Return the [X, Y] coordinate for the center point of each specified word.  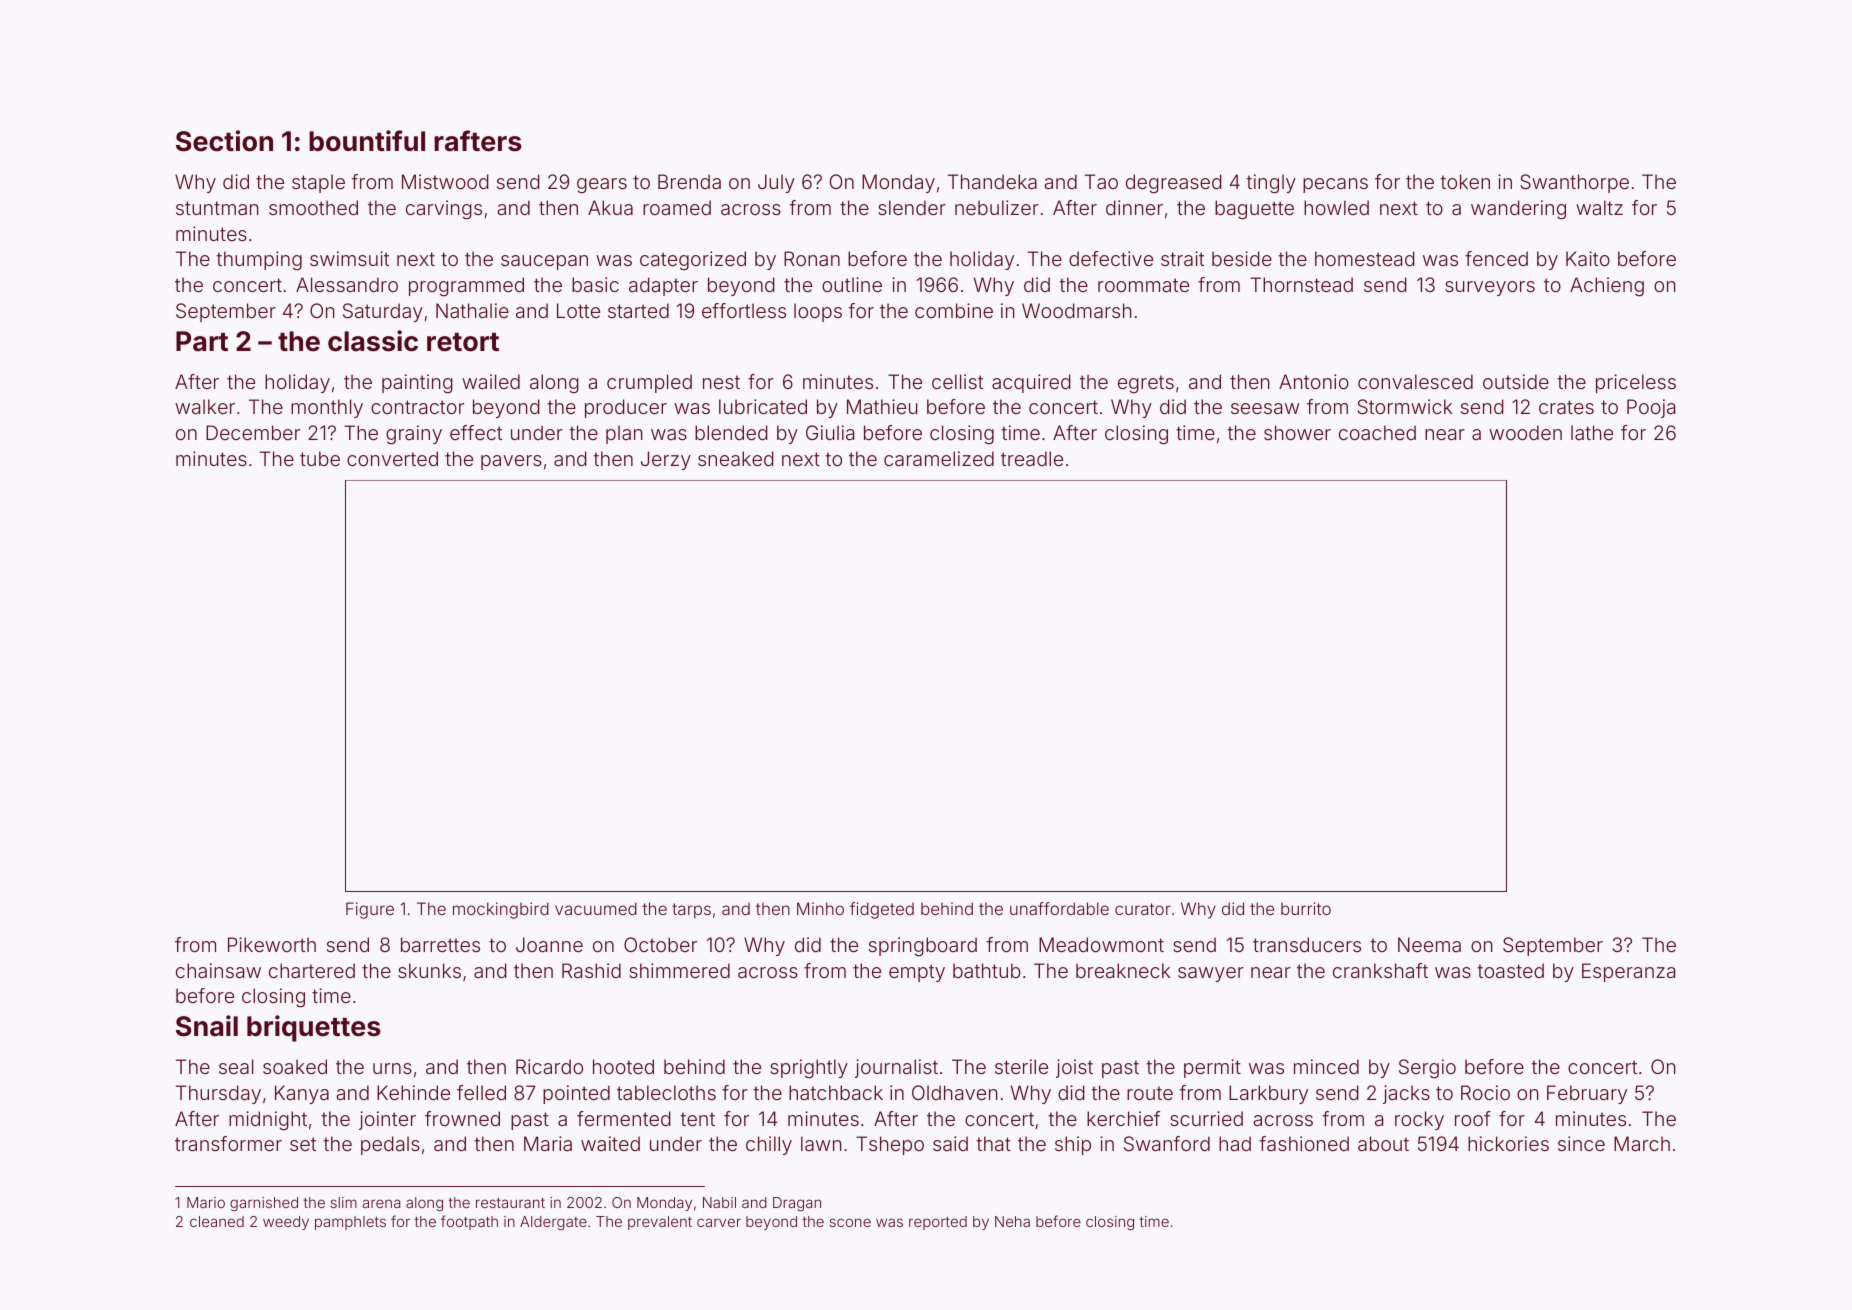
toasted [1510, 970]
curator [1143, 909]
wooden [1525, 432]
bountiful [367, 141]
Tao [1101, 181]
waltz [1599, 207]
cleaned [217, 1221]
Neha [1012, 1221]
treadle [1032, 458]
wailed [491, 381]
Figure [370, 910]
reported [938, 1223]
